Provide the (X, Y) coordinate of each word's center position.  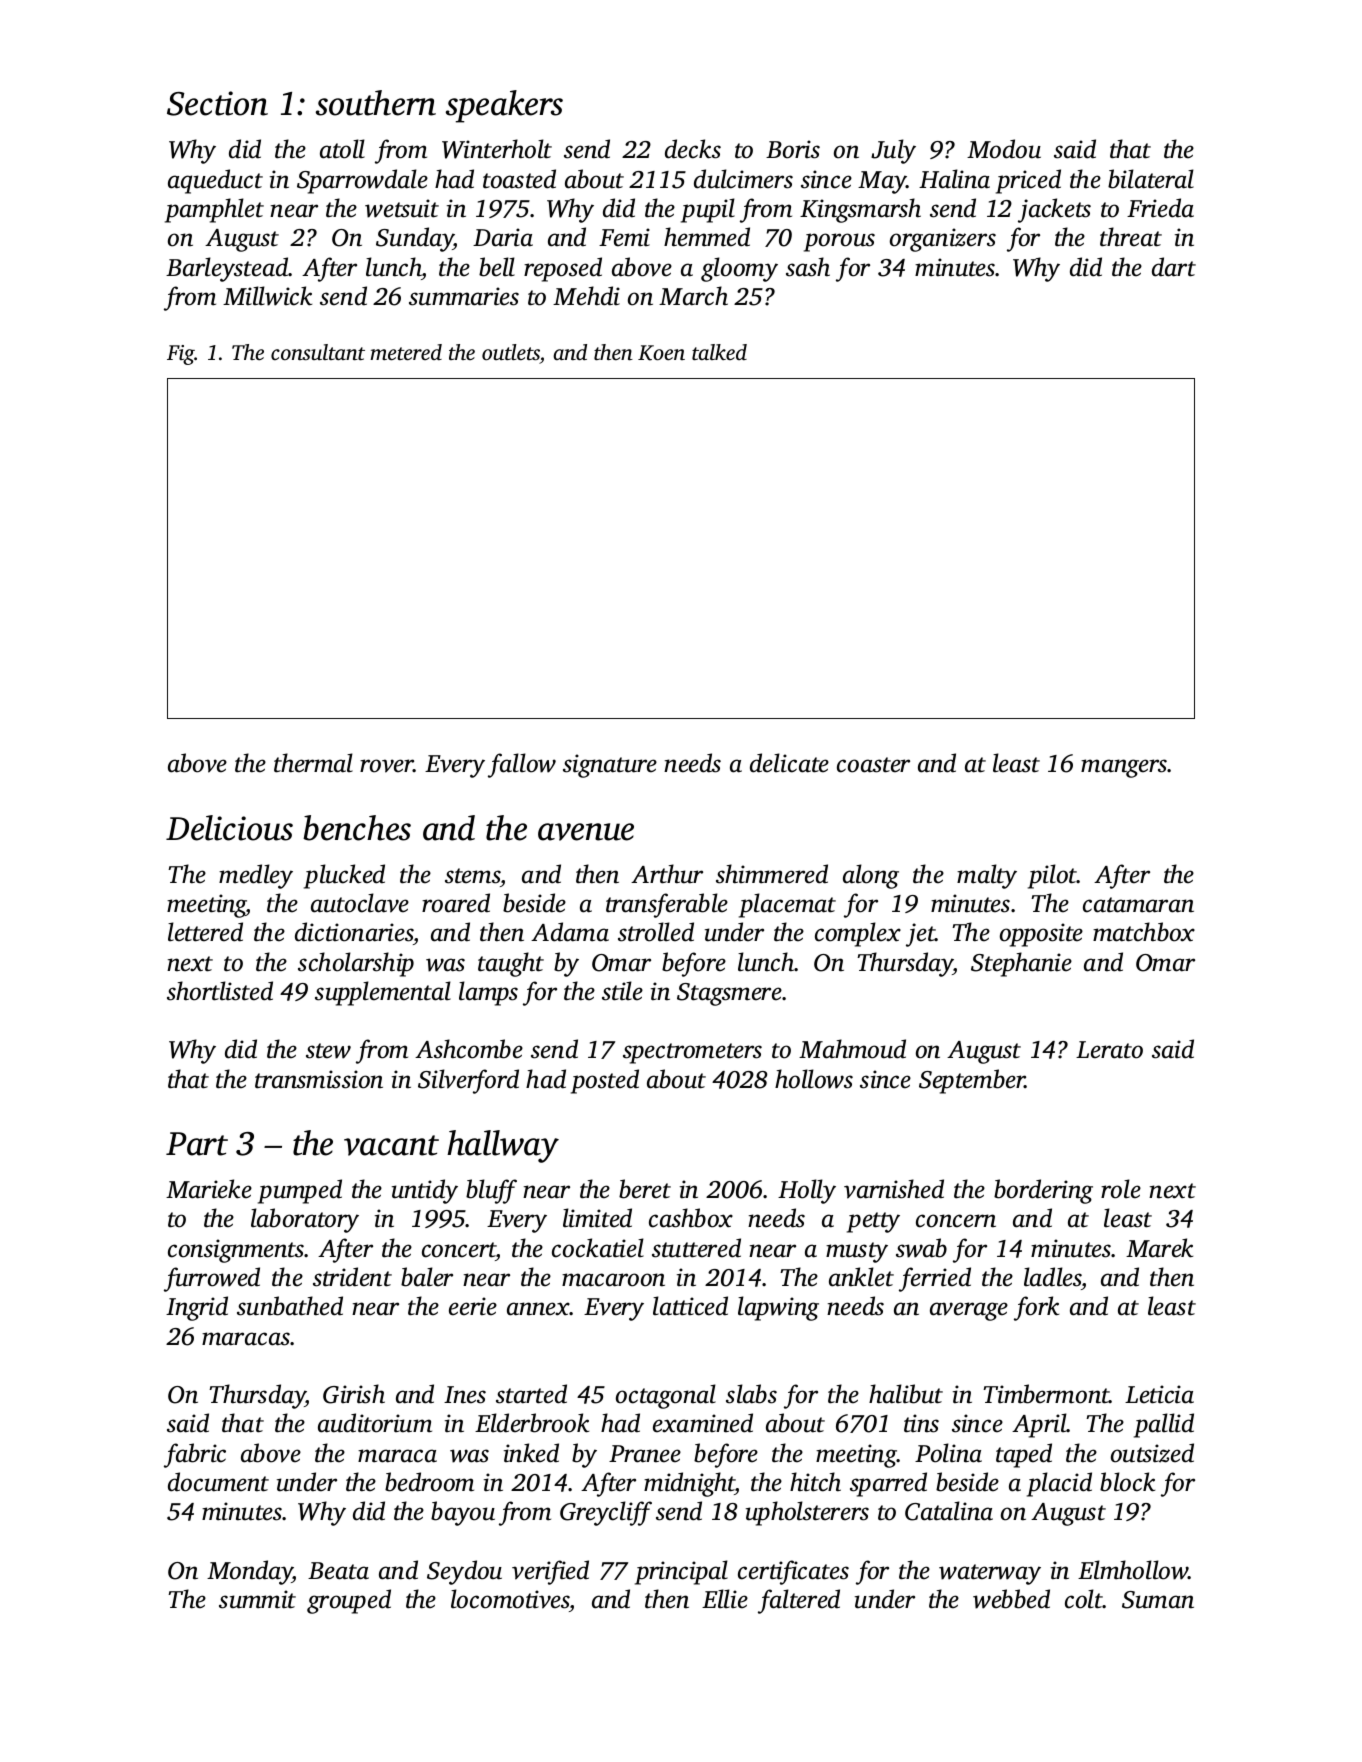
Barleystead (227, 269)
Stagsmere (729, 994)
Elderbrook (532, 1423)
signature (610, 766)
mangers (1124, 768)
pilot (1052, 876)
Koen (661, 353)
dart (1174, 267)
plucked (344, 876)
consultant (318, 352)
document (218, 1482)
